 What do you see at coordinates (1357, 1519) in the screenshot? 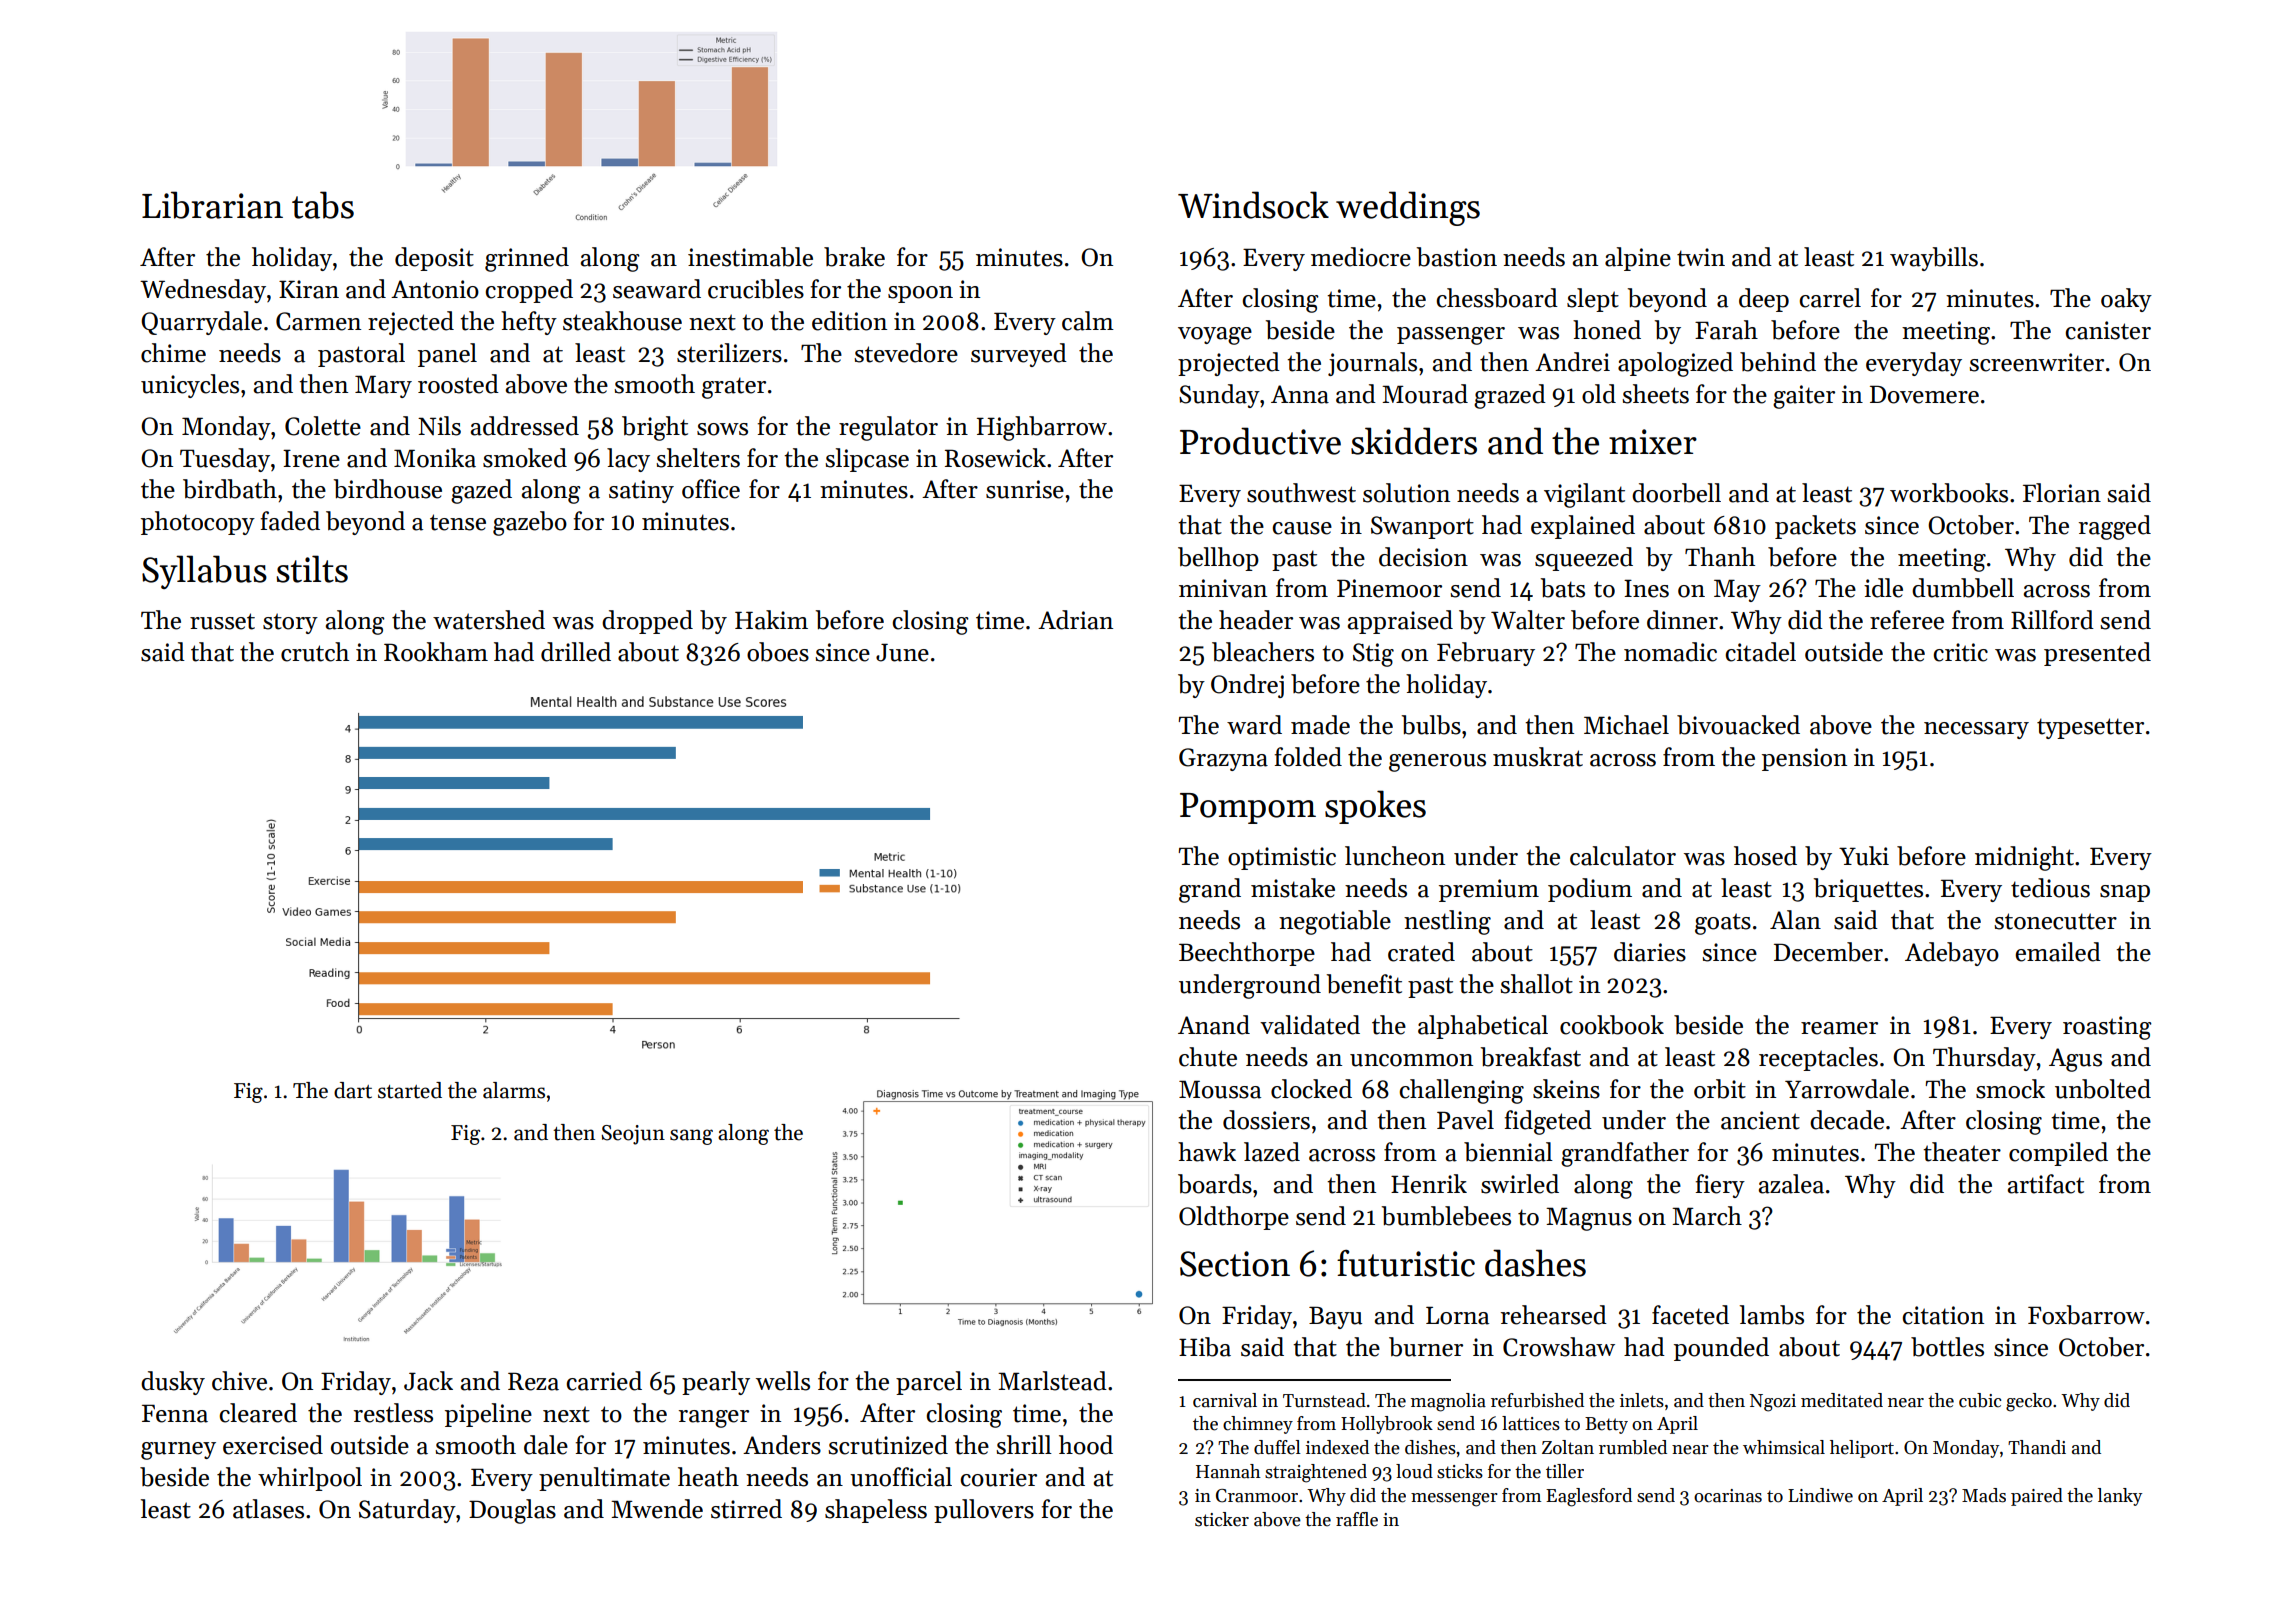
I see `raffle` at bounding box center [1357, 1519].
